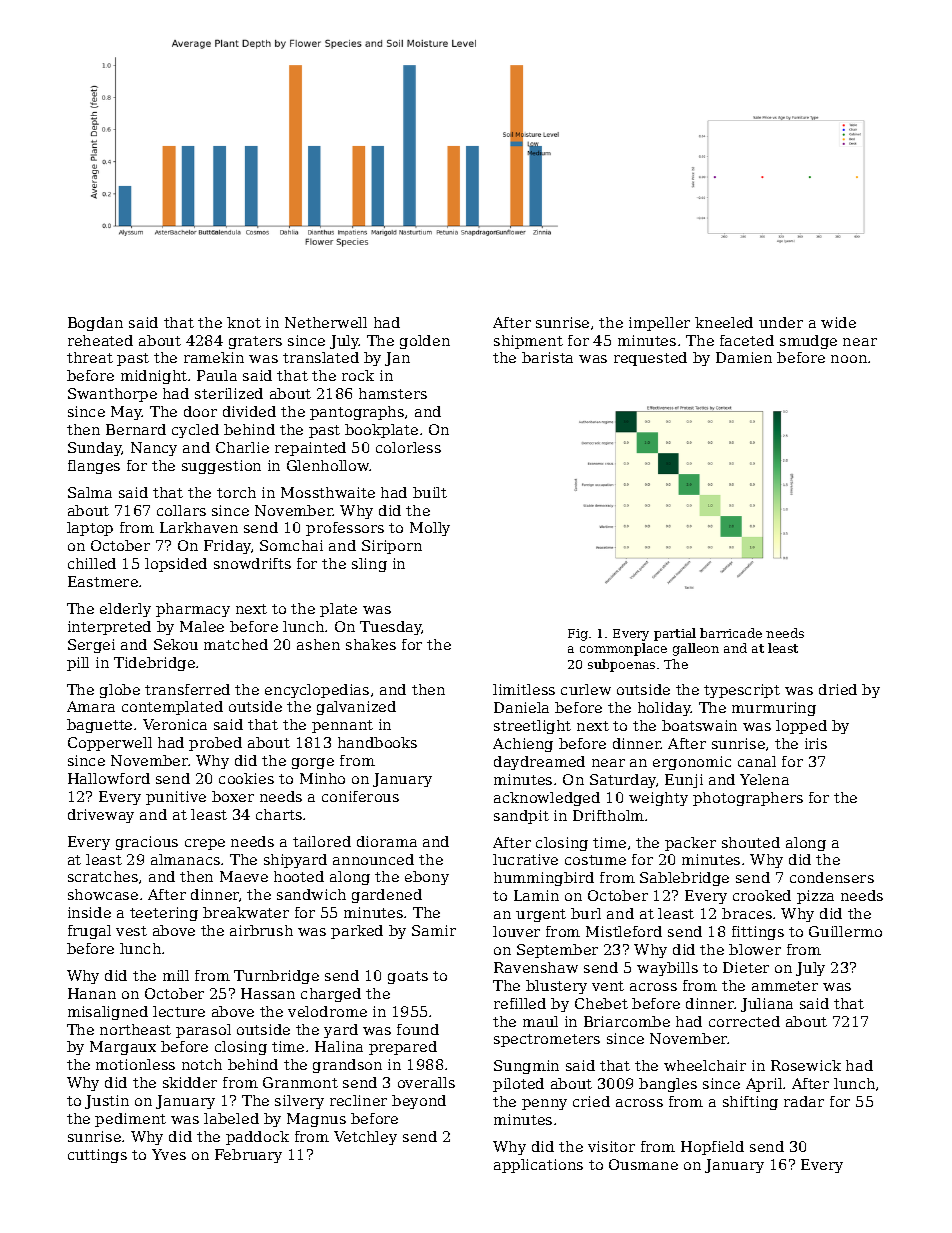  What do you see at coordinates (326, 322) in the image?
I see `Netherwell` at bounding box center [326, 322].
